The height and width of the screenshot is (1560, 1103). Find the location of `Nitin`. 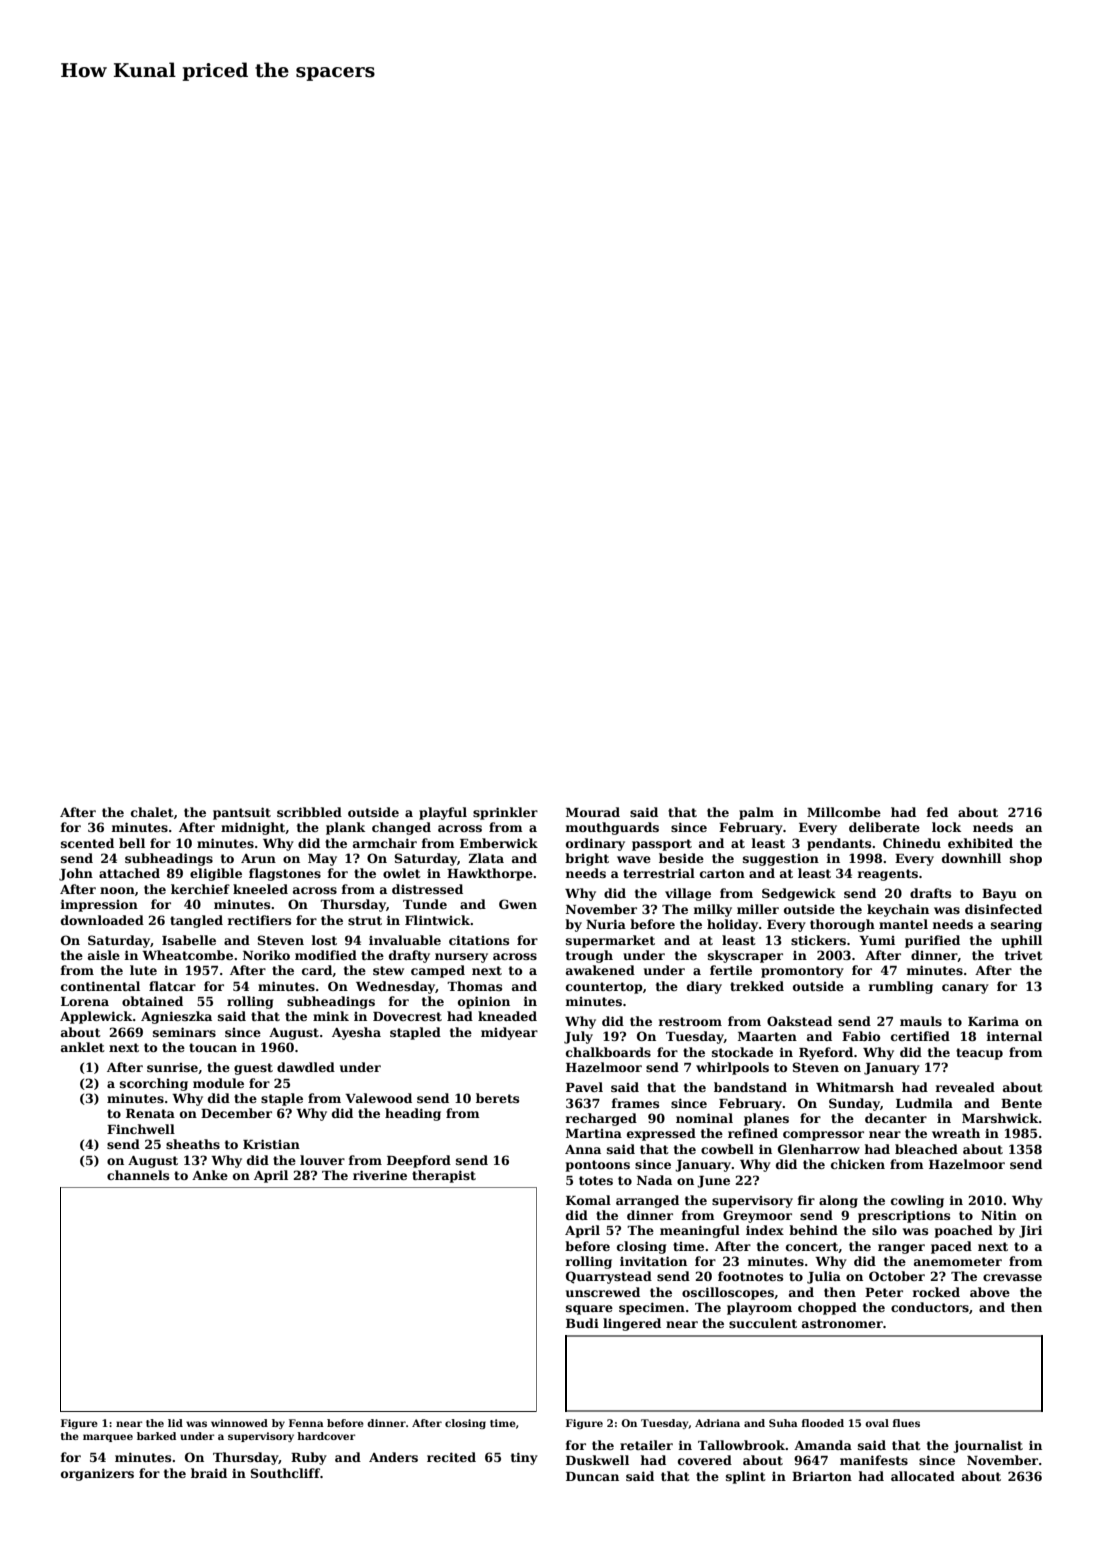

Nitin is located at coordinates (999, 1215).
